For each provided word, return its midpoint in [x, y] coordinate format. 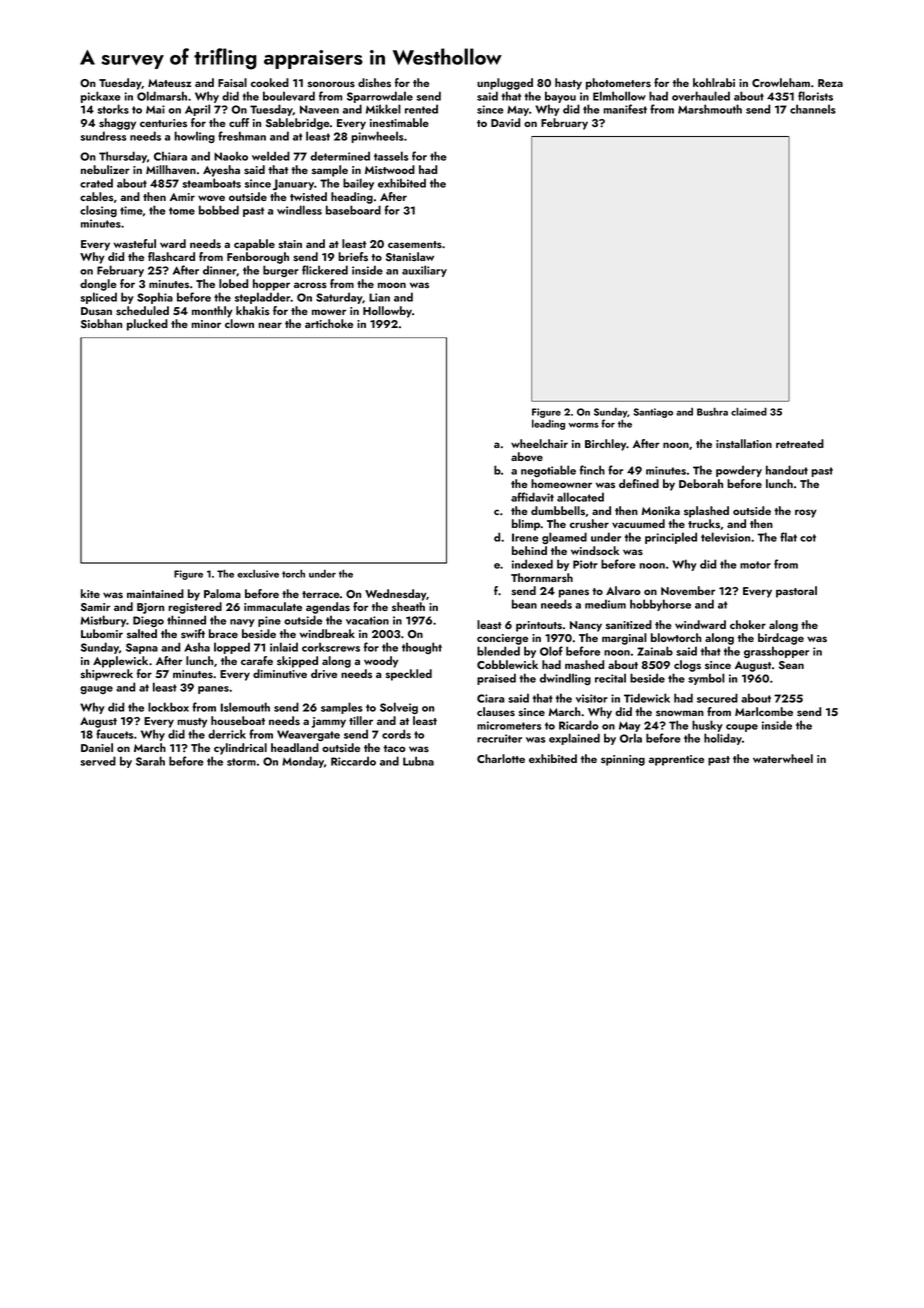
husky [707, 726]
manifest [625, 109]
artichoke [329, 323]
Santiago [653, 413]
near [270, 325]
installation [744, 444]
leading [548, 424]
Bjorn [150, 608]
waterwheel [783, 758]
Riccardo [353, 761]
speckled [409, 675]
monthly [212, 312]
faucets [114, 734]
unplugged [505, 84]
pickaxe [101, 97]
